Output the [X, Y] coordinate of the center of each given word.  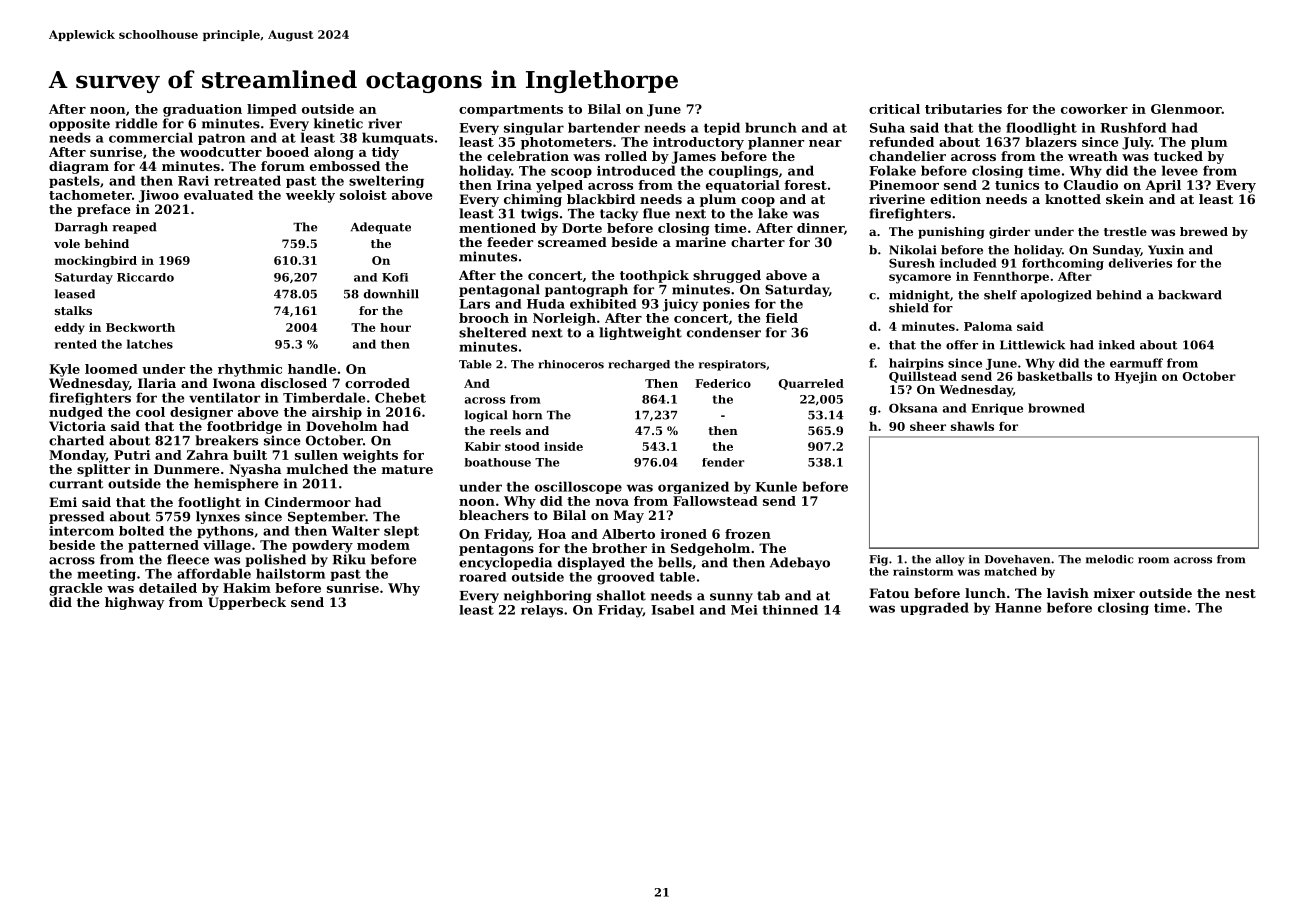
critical [894, 109]
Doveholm [342, 426]
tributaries [963, 109]
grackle [75, 589]
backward [1190, 295]
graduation [202, 110]
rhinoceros [571, 364]
